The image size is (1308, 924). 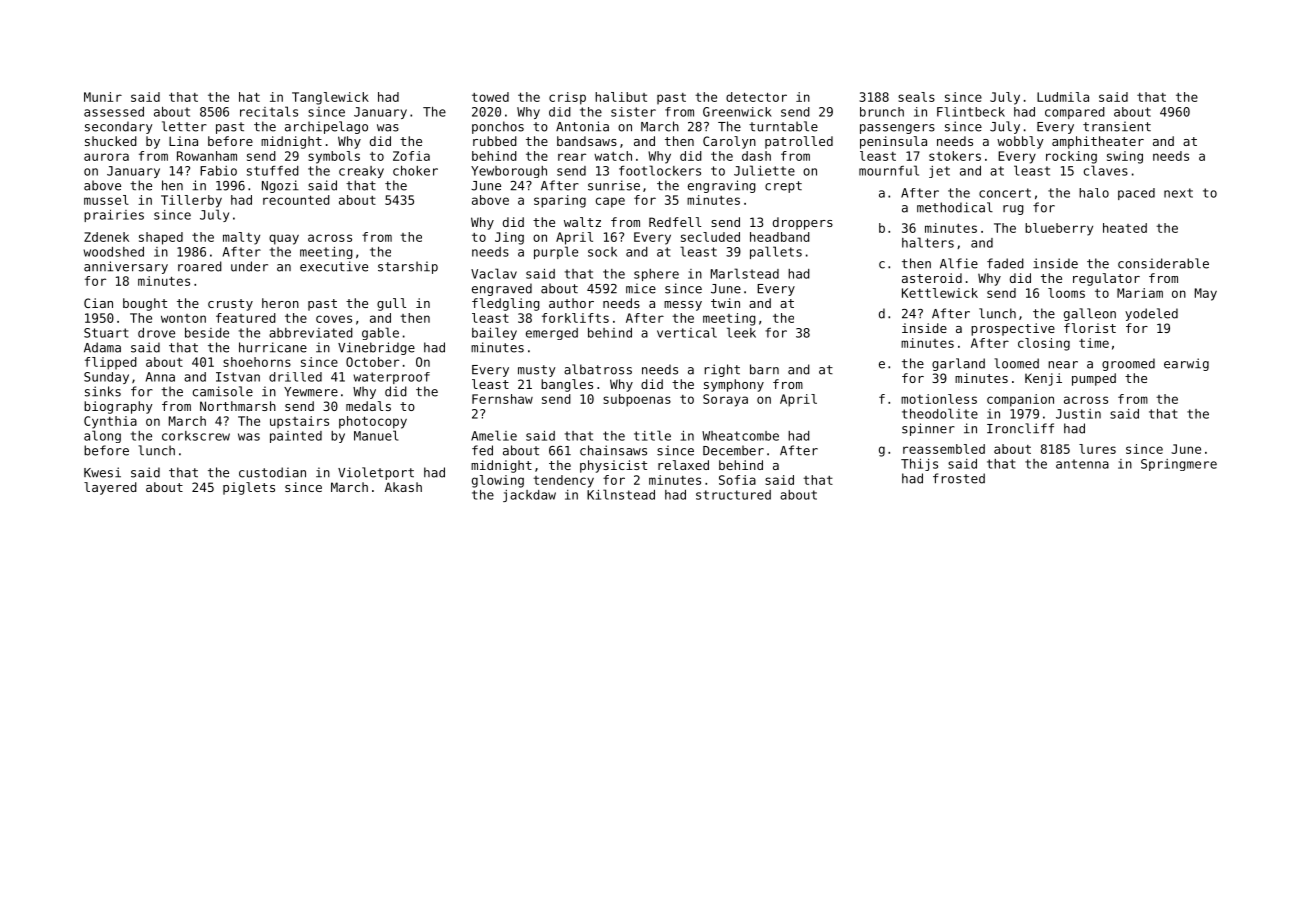 What do you see at coordinates (722, 370) in the screenshot?
I see `right` at bounding box center [722, 370].
